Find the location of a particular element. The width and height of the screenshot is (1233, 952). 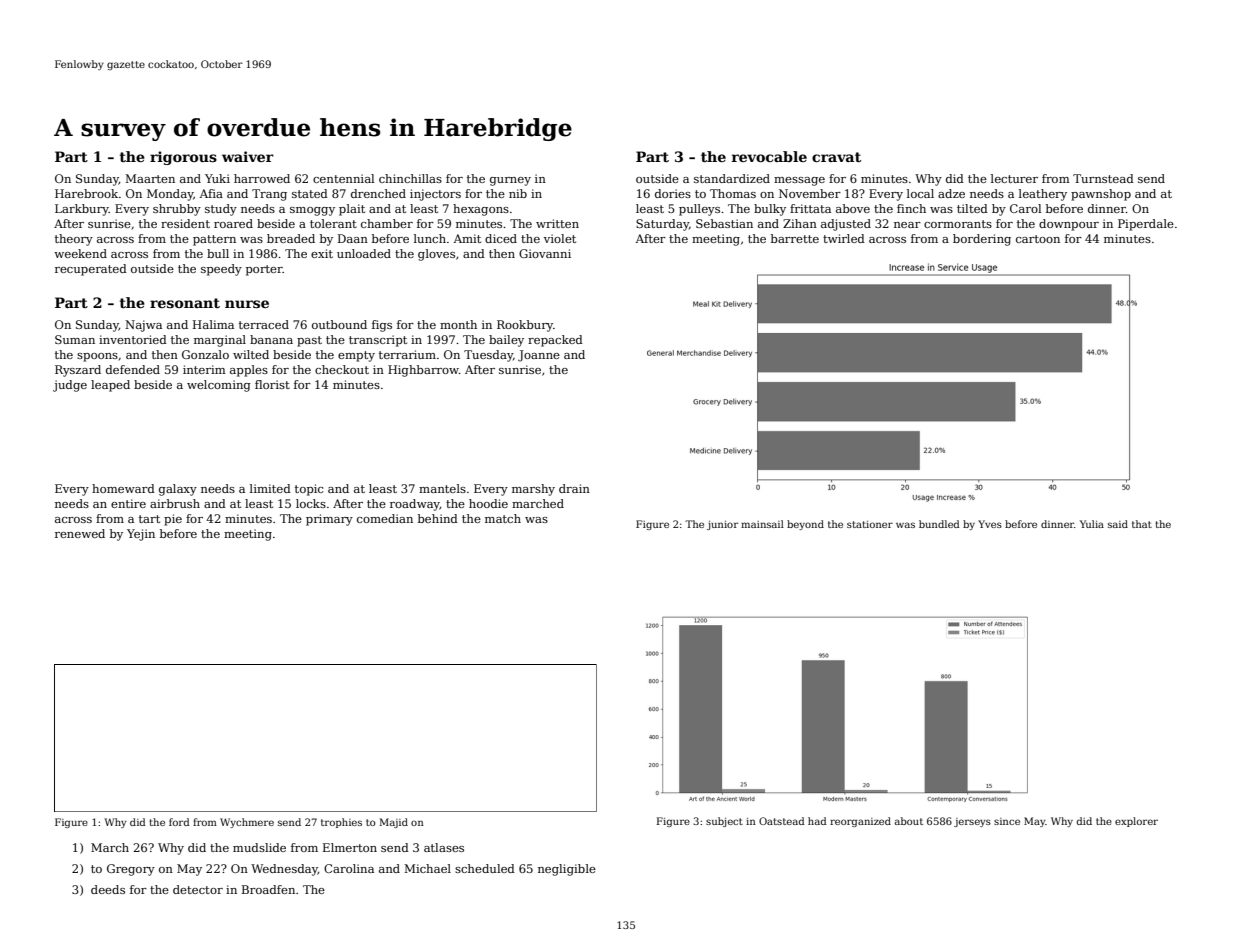

that is located at coordinates (1142, 524).
